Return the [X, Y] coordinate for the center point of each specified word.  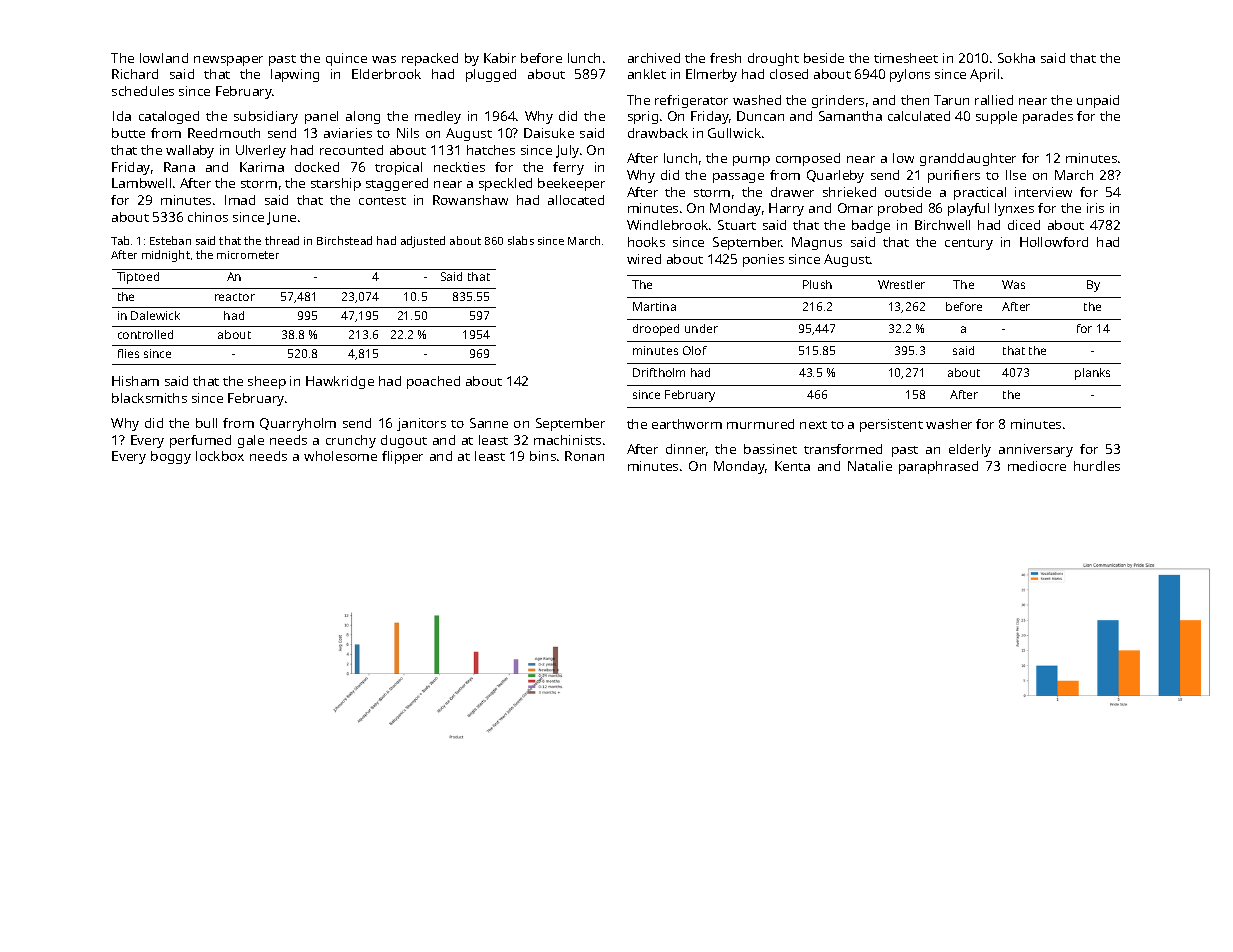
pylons [910, 75]
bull [206, 423]
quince [346, 59]
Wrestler [901, 284]
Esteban [170, 240]
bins [543, 456]
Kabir [500, 58]
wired [644, 259]
